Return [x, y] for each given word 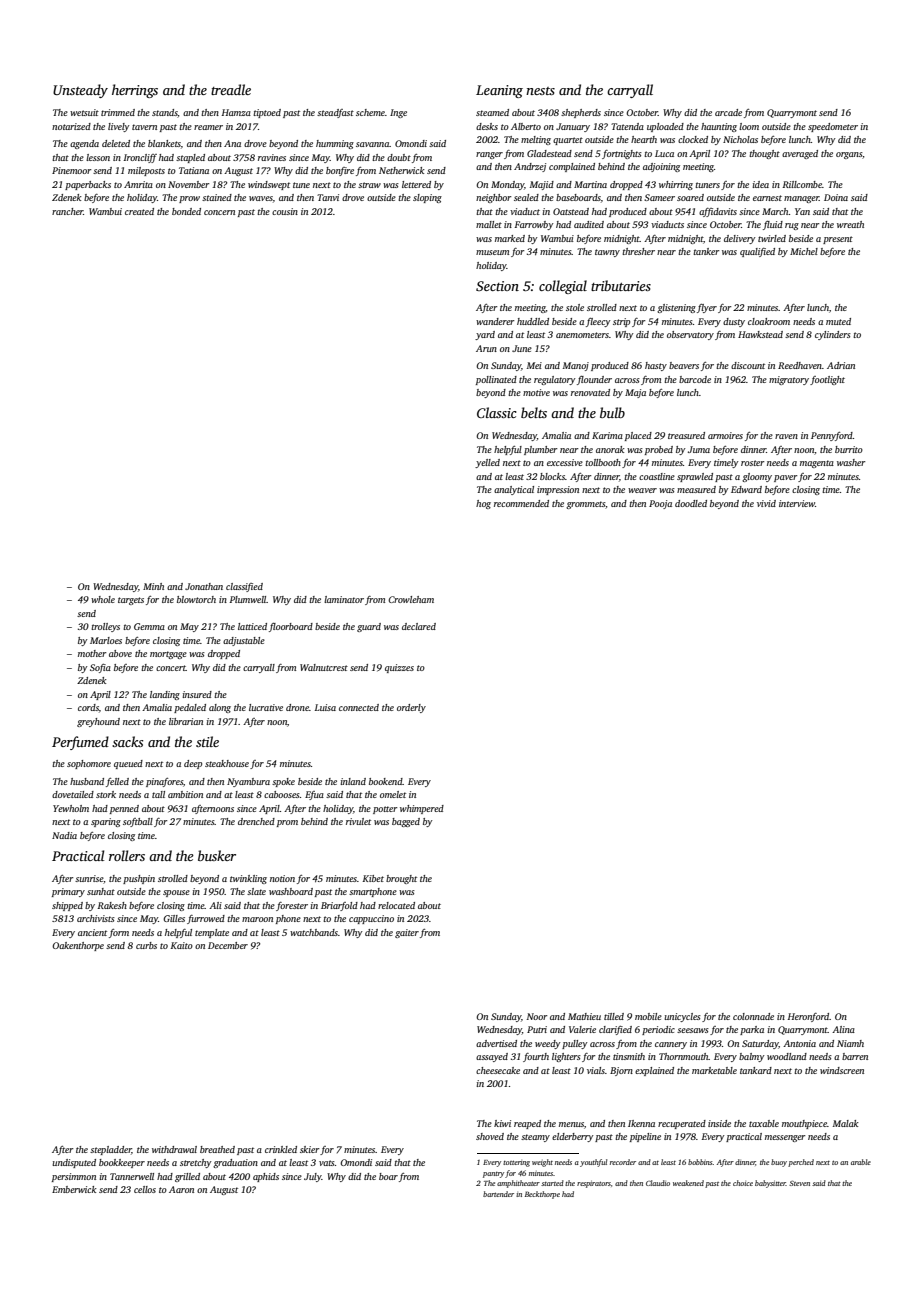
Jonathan [204, 586]
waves [261, 198]
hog [483, 504]
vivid [766, 503]
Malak [846, 1123]
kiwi [502, 1123]
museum [492, 252]
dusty [734, 322]
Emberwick [74, 1189]
